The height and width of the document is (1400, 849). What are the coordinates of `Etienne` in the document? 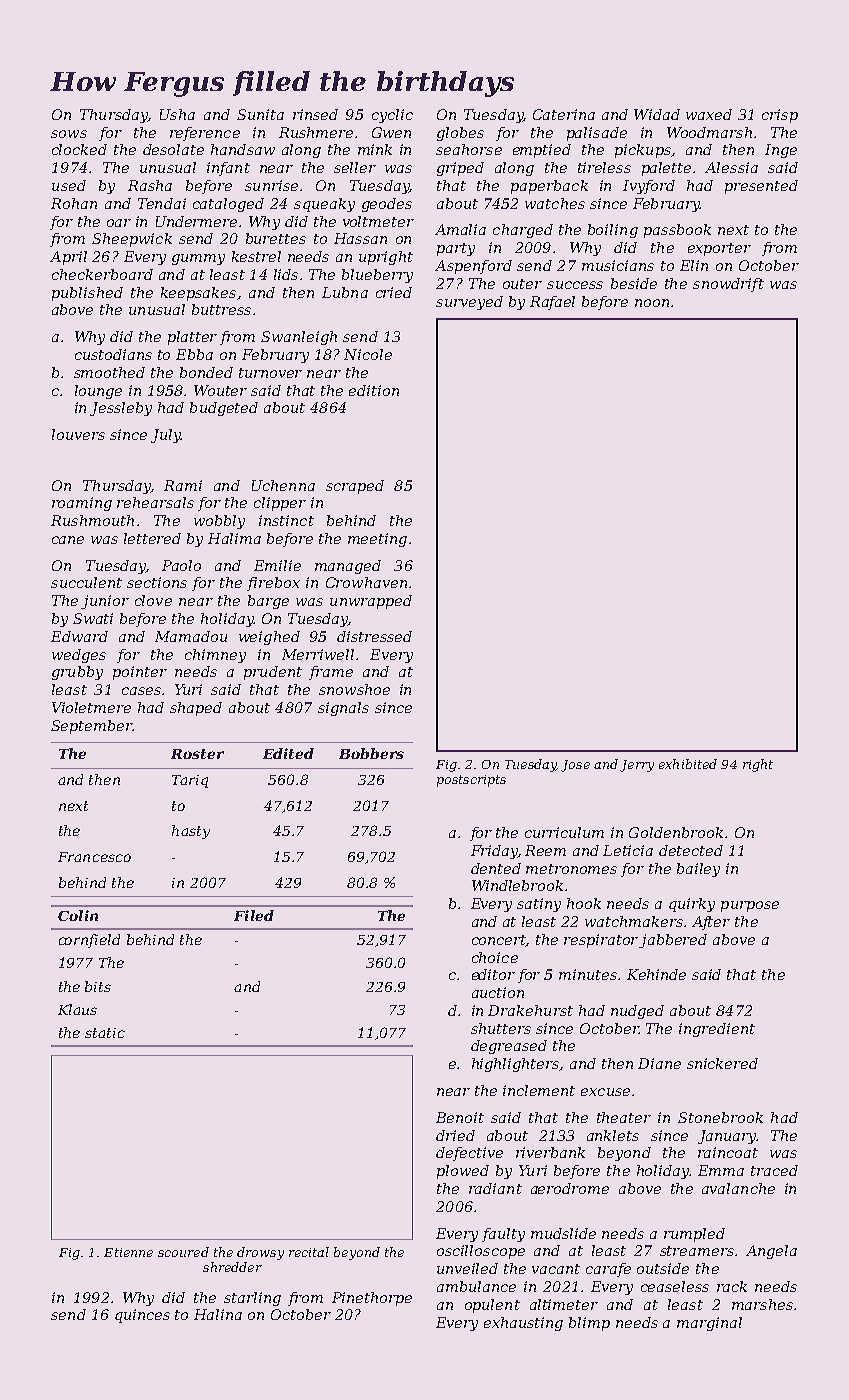 It's located at (128, 1252).
